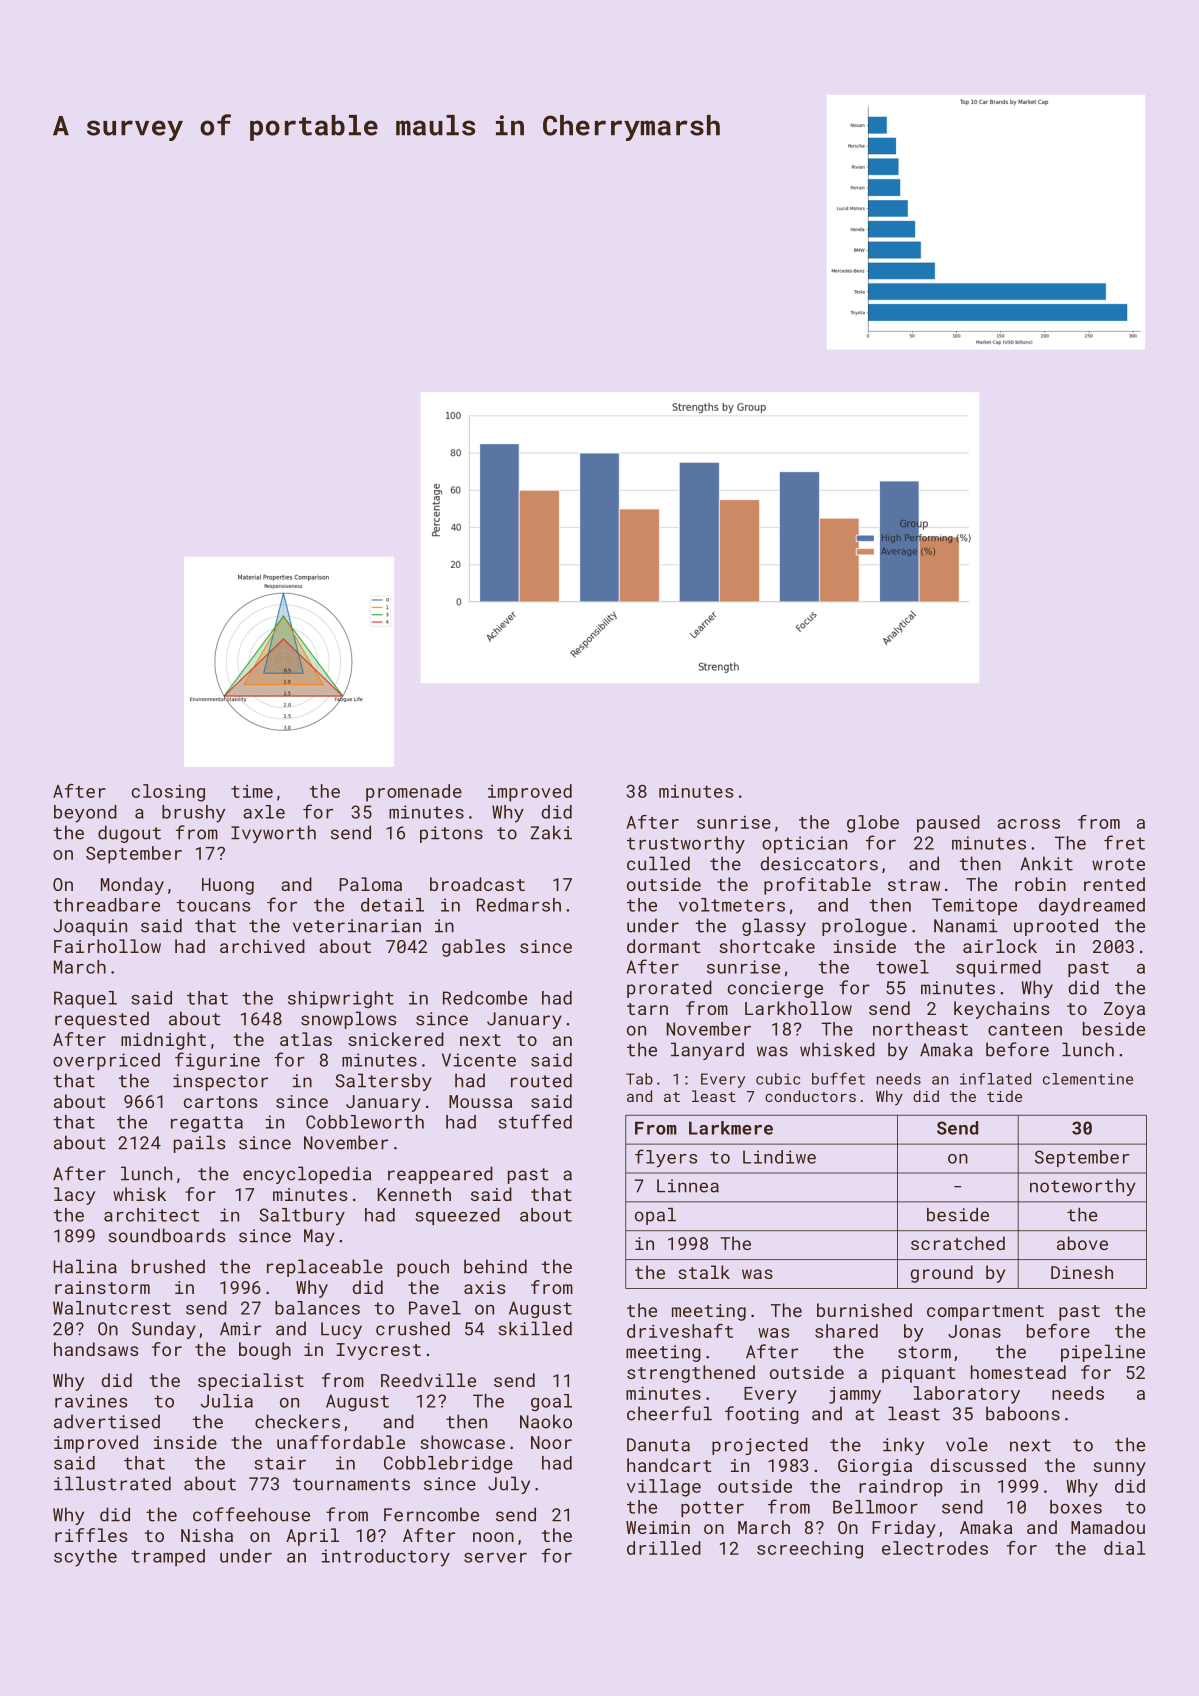 This screenshot has width=1199, height=1696. What do you see at coordinates (1056, 927) in the screenshot?
I see `uprooted` at bounding box center [1056, 927].
